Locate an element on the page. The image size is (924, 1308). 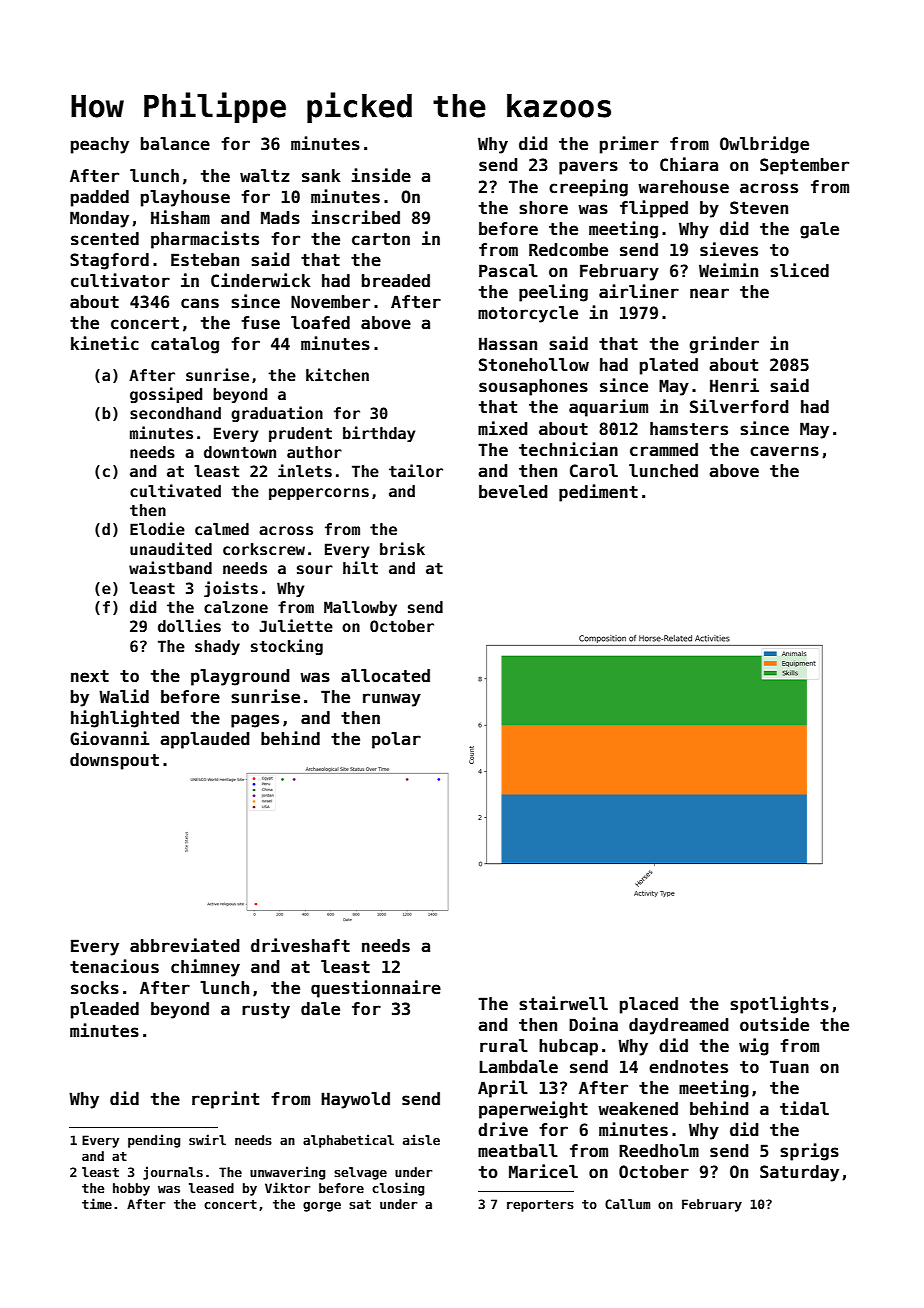
unwavering is located at coordinates (287, 1173).
